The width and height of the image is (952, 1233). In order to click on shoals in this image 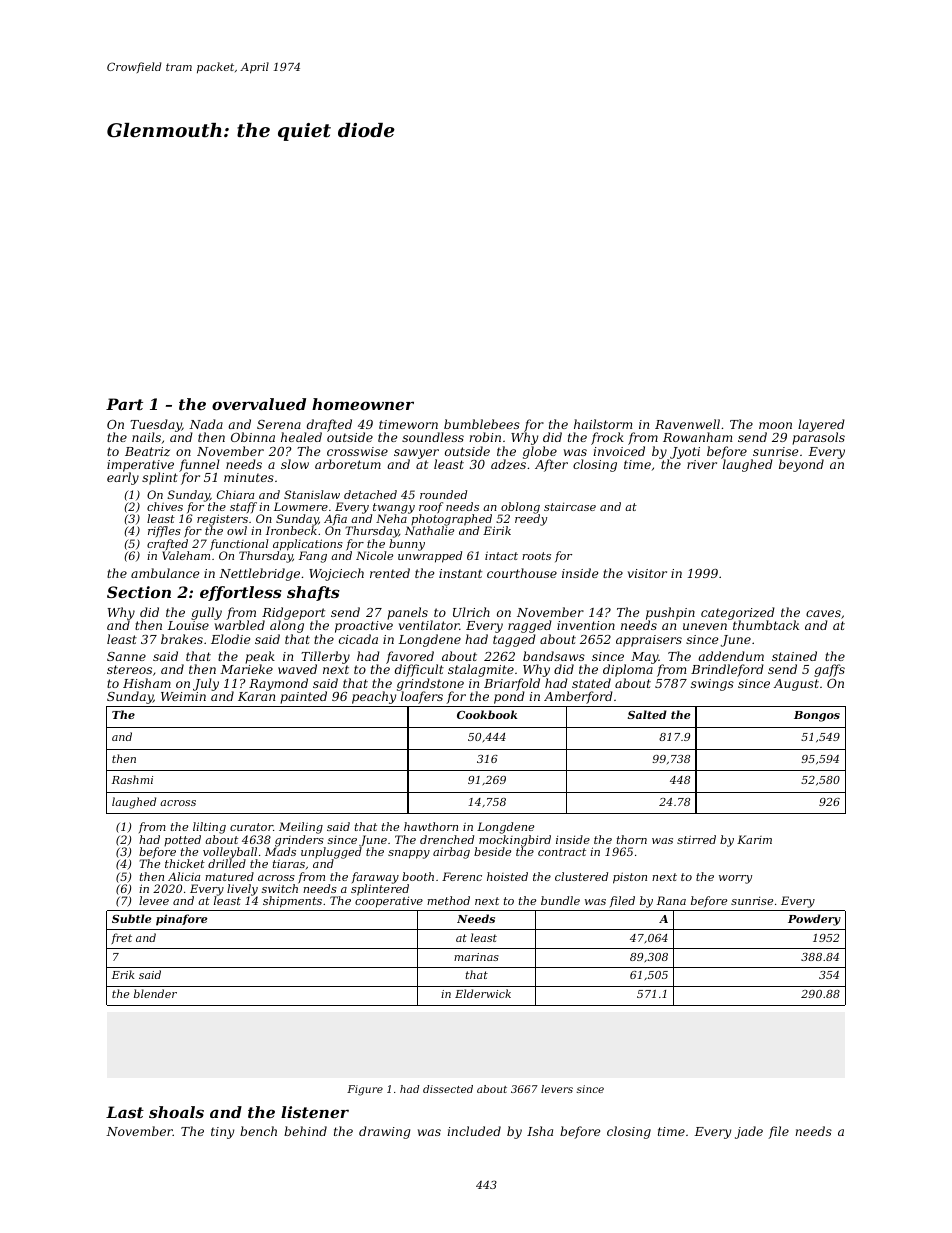, I will do `click(176, 1112)`.
